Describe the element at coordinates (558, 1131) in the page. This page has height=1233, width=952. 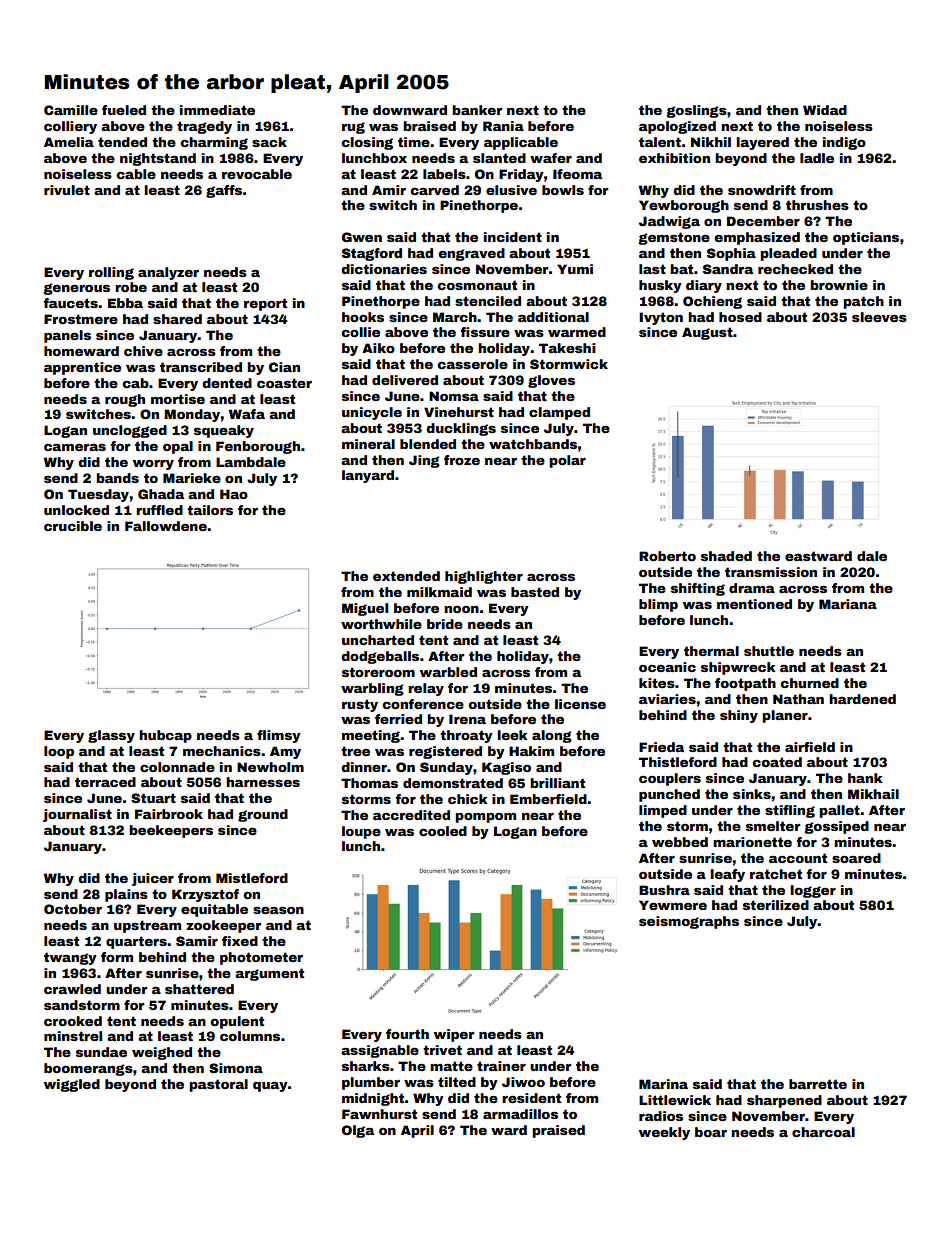
I see `praised` at that location.
